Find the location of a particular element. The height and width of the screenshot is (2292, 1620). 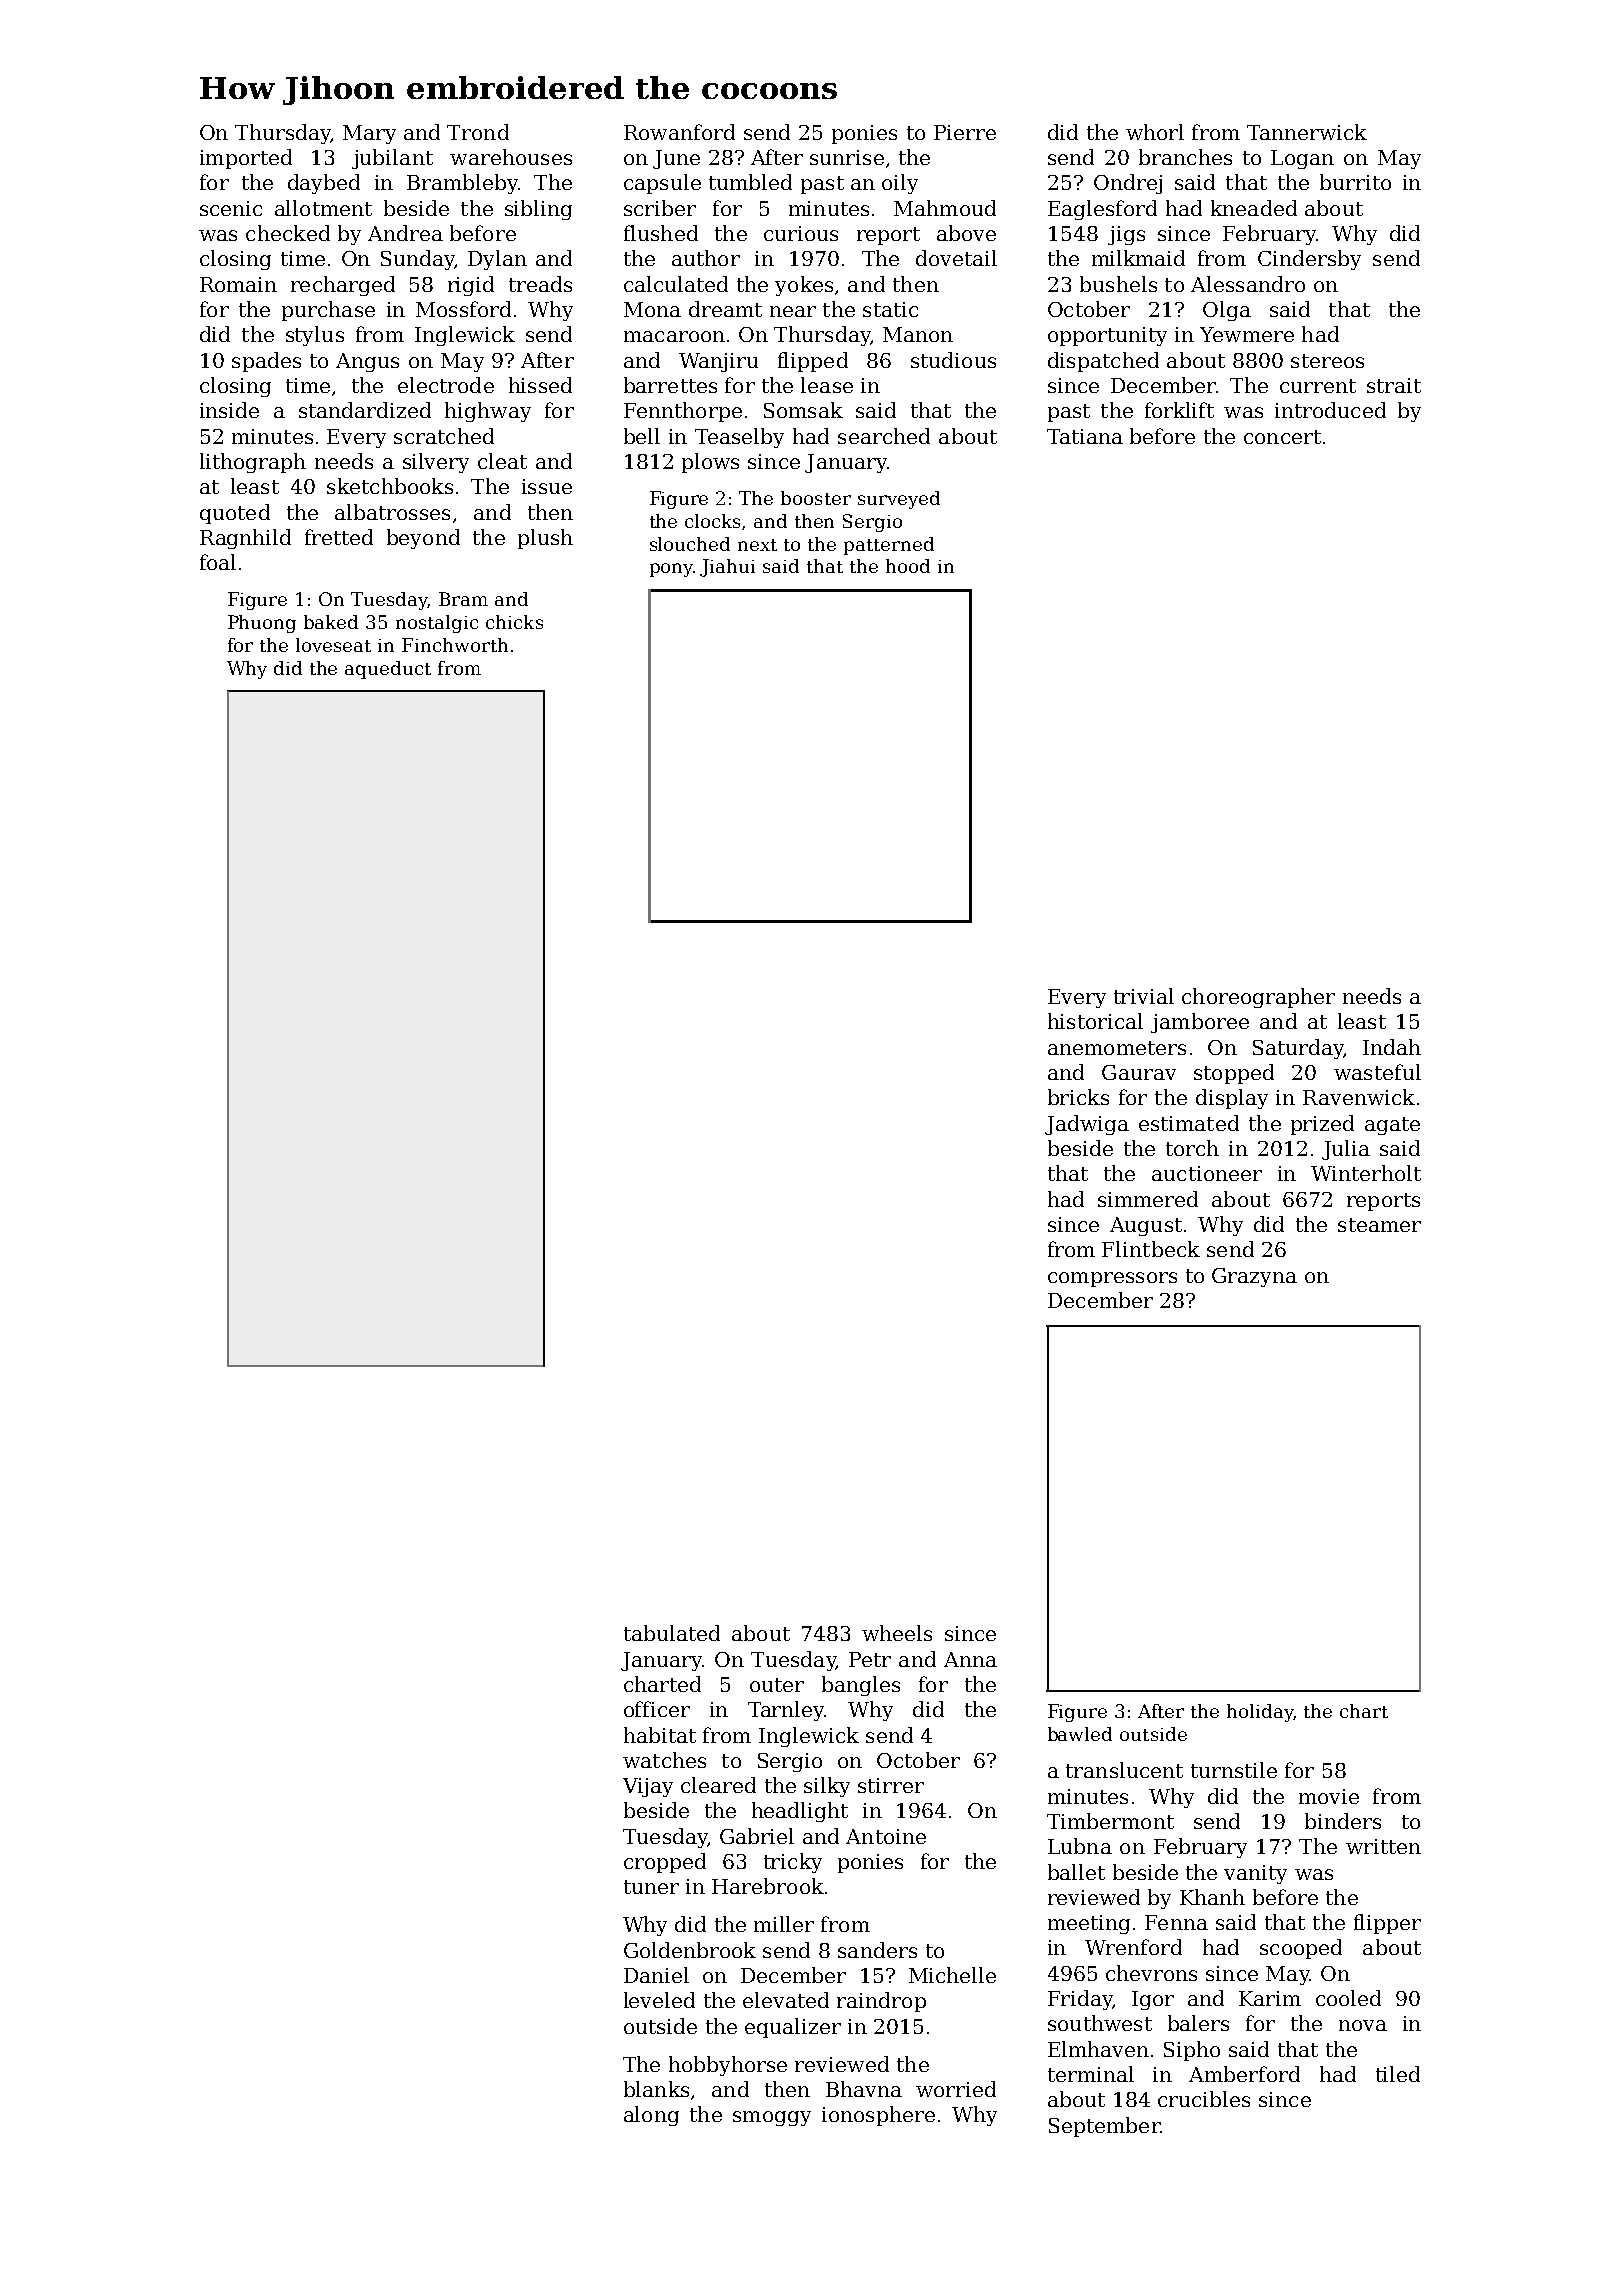

historical is located at coordinates (1095, 1021).
